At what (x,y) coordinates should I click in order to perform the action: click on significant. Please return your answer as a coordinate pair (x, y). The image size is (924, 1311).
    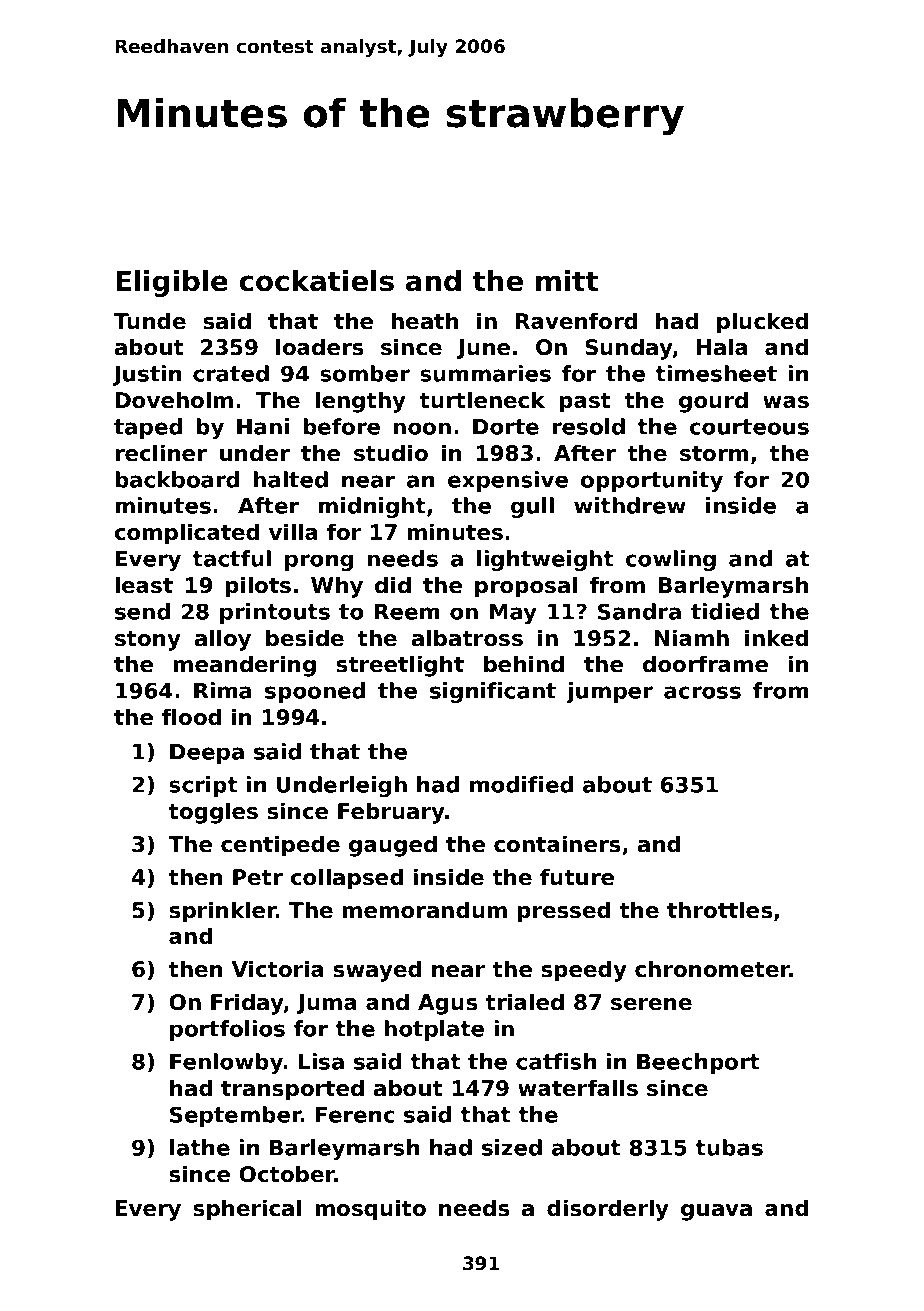
    Looking at the image, I should click on (493, 692).
